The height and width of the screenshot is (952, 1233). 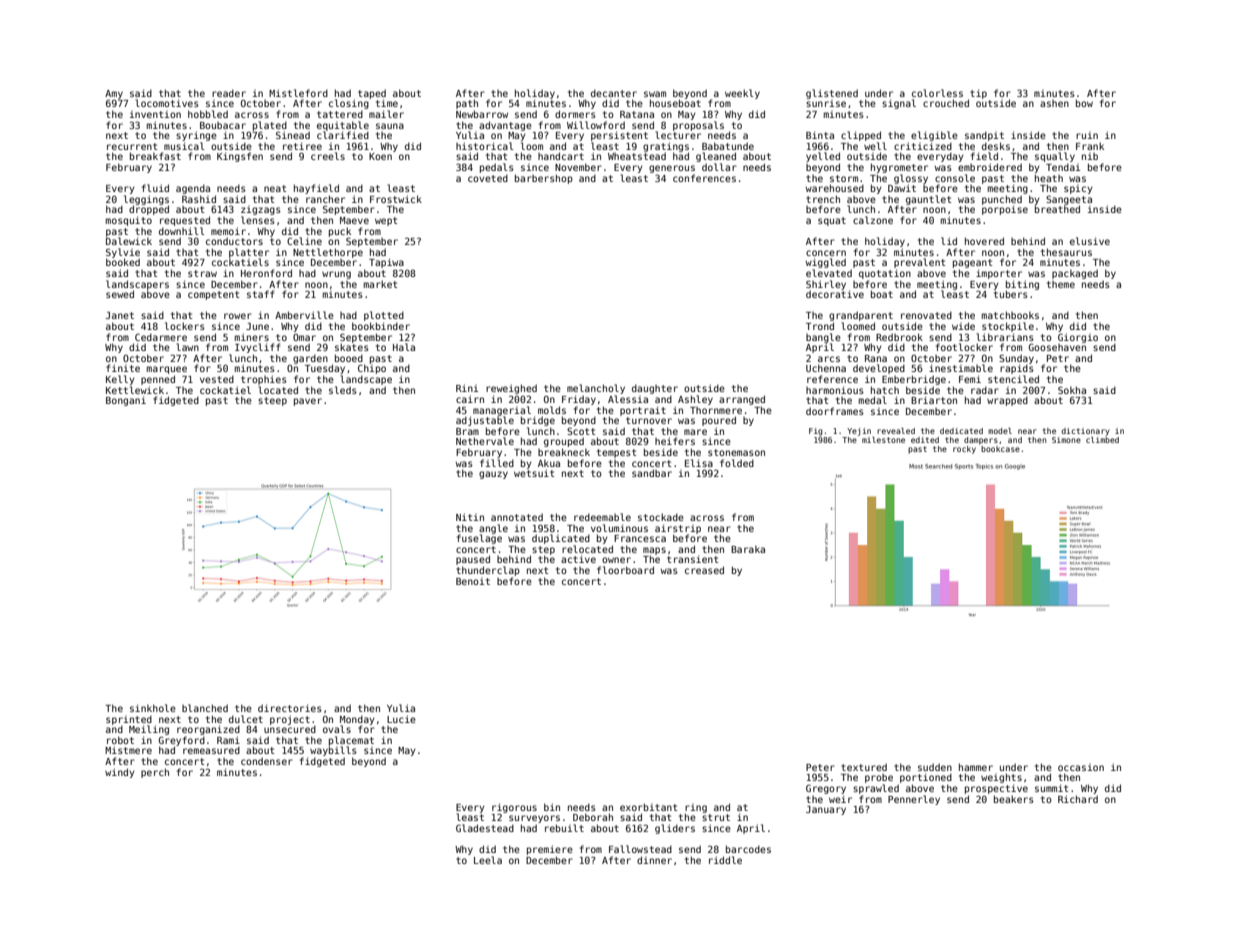 What do you see at coordinates (155, 773) in the screenshot?
I see `perch` at bounding box center [155, 773].
